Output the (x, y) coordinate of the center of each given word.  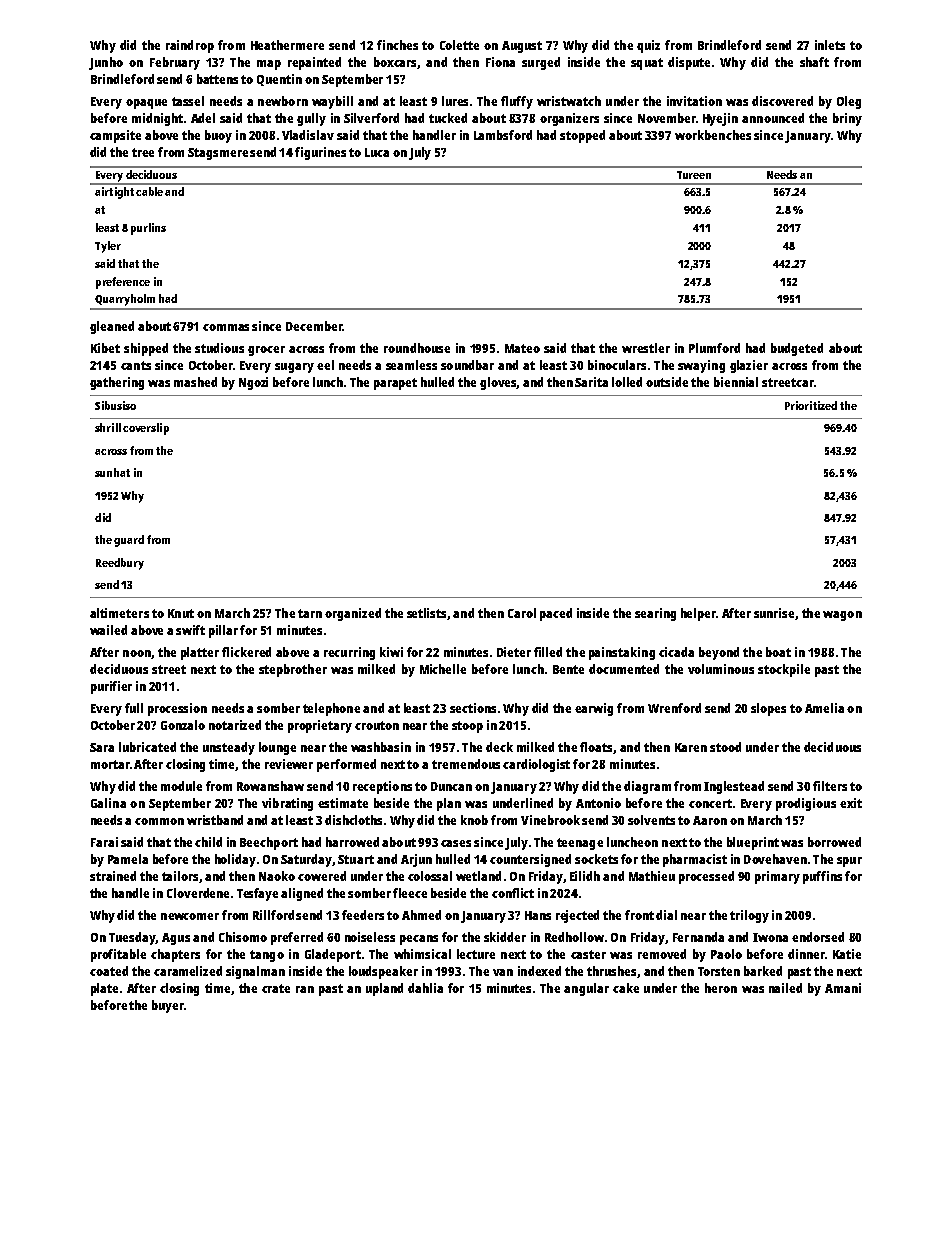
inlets (830, 45)
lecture (476, 954)
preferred (297, 938)
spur (849, 862)
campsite (115, 136)
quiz (648, 46)
